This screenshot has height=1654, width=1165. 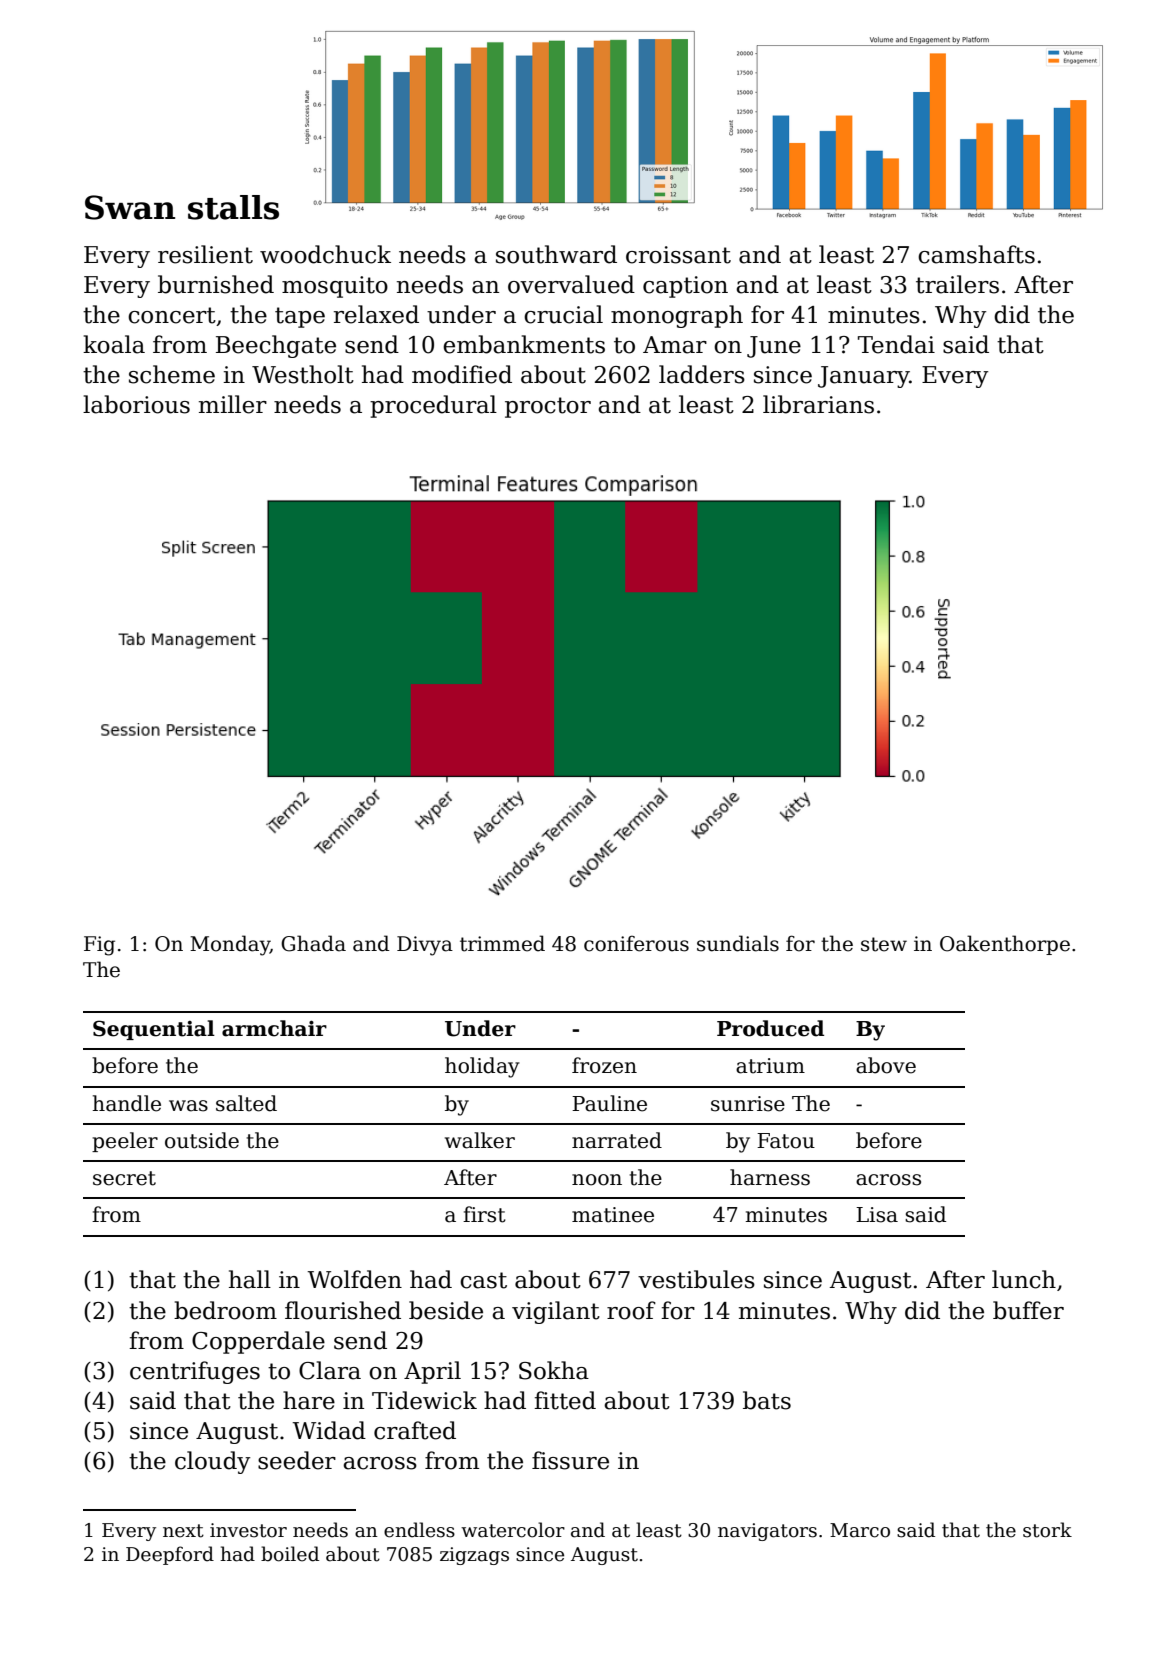 I want to click on coniferous, so click(x=636, y=943).
